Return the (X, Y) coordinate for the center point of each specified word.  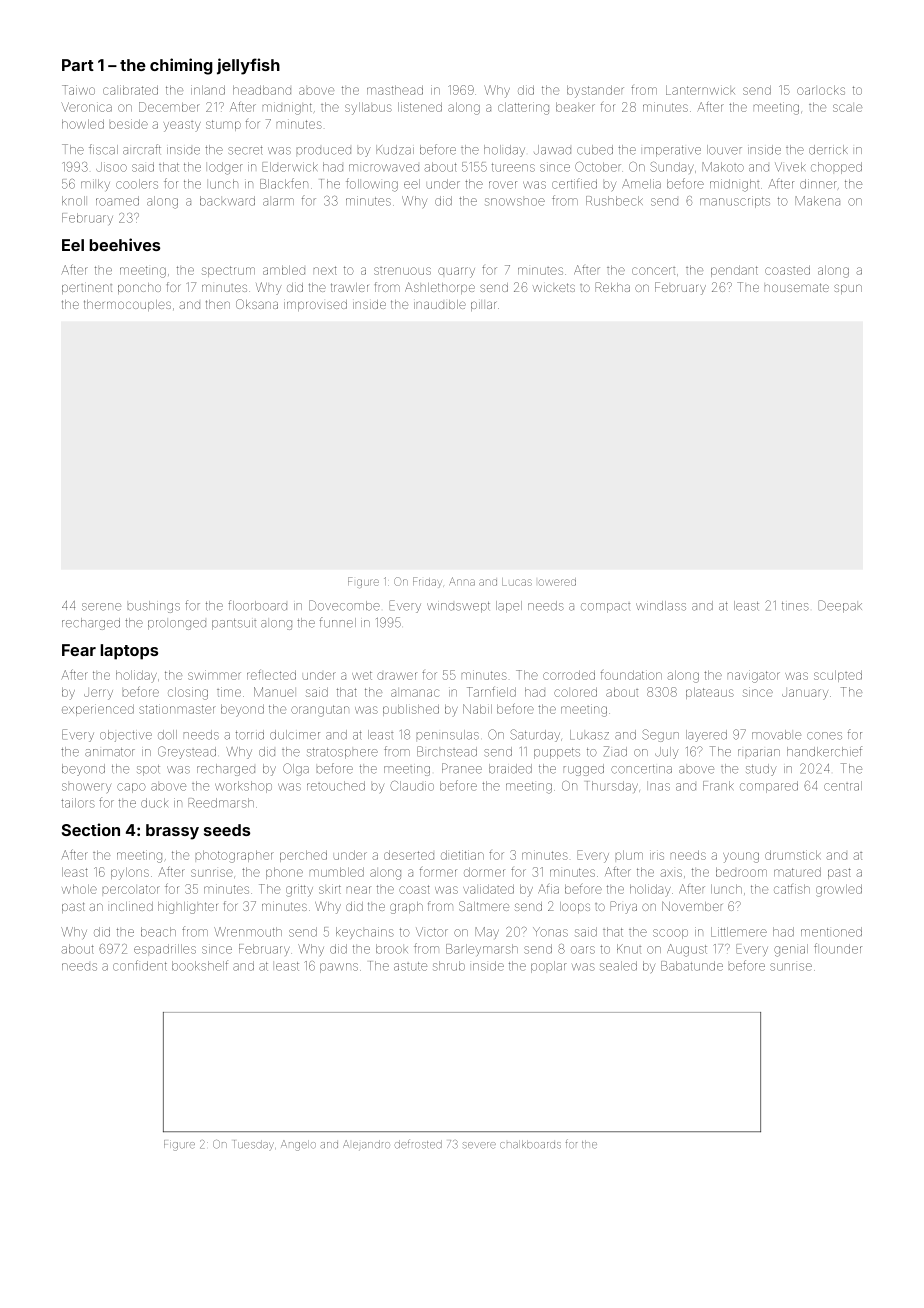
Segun (660, 735)
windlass (661, 606)
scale (847, 108)
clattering (523, 108)
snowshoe (515, 202)
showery (86, 788)
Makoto (723, 167)
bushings (154, 607)
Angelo (298, 1145)
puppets (557, 753)
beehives (125, 244)
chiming (181, 66)
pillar (483, 306)
